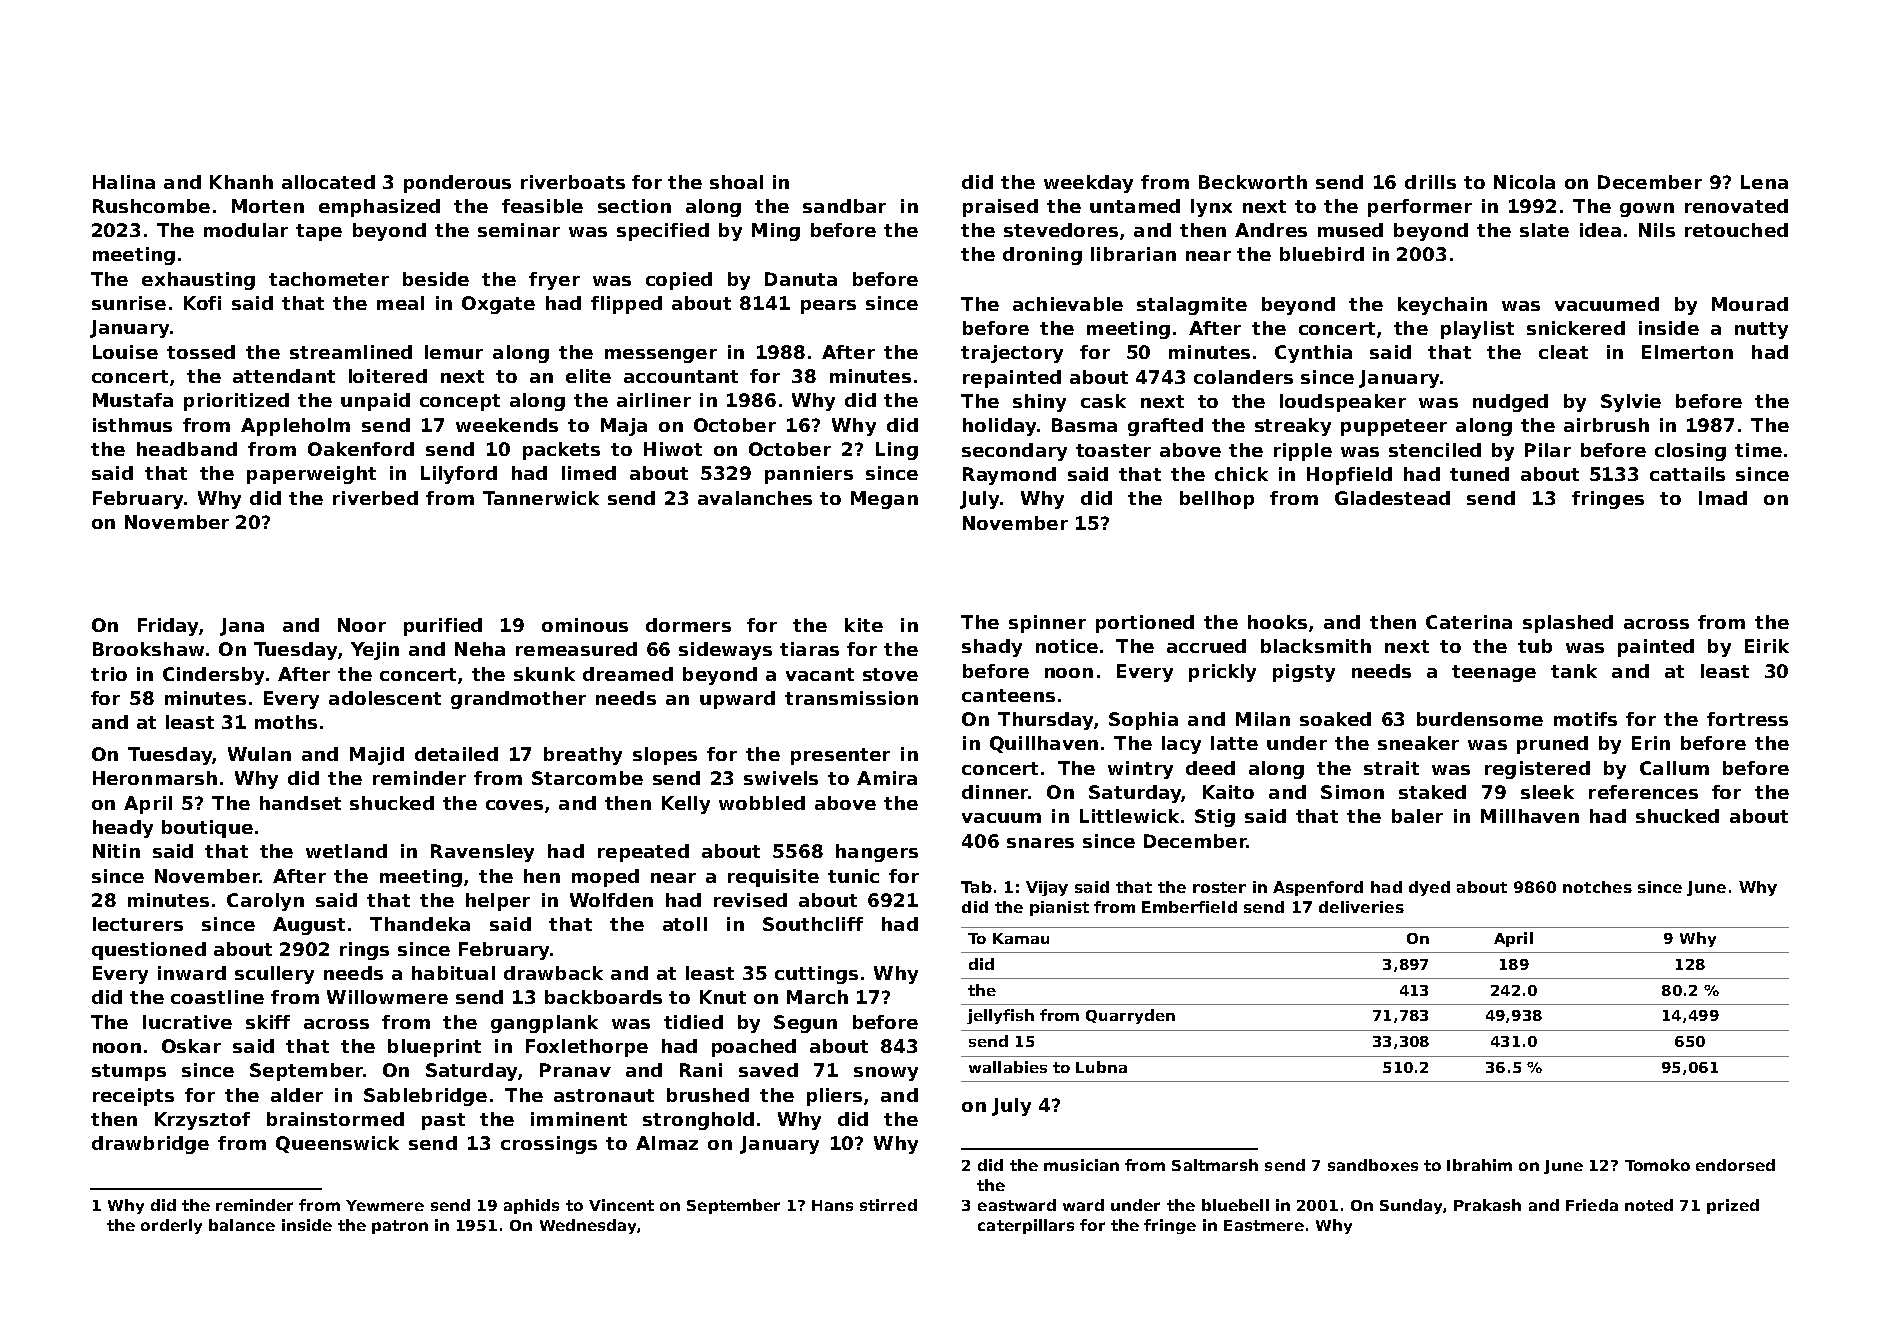 The width and height of the screenshot is (1880, 1329). What do you see at coordinates (1487, 1205) in the screenshot?
I see `Prakash` at bounding box center [1487, 1205].
